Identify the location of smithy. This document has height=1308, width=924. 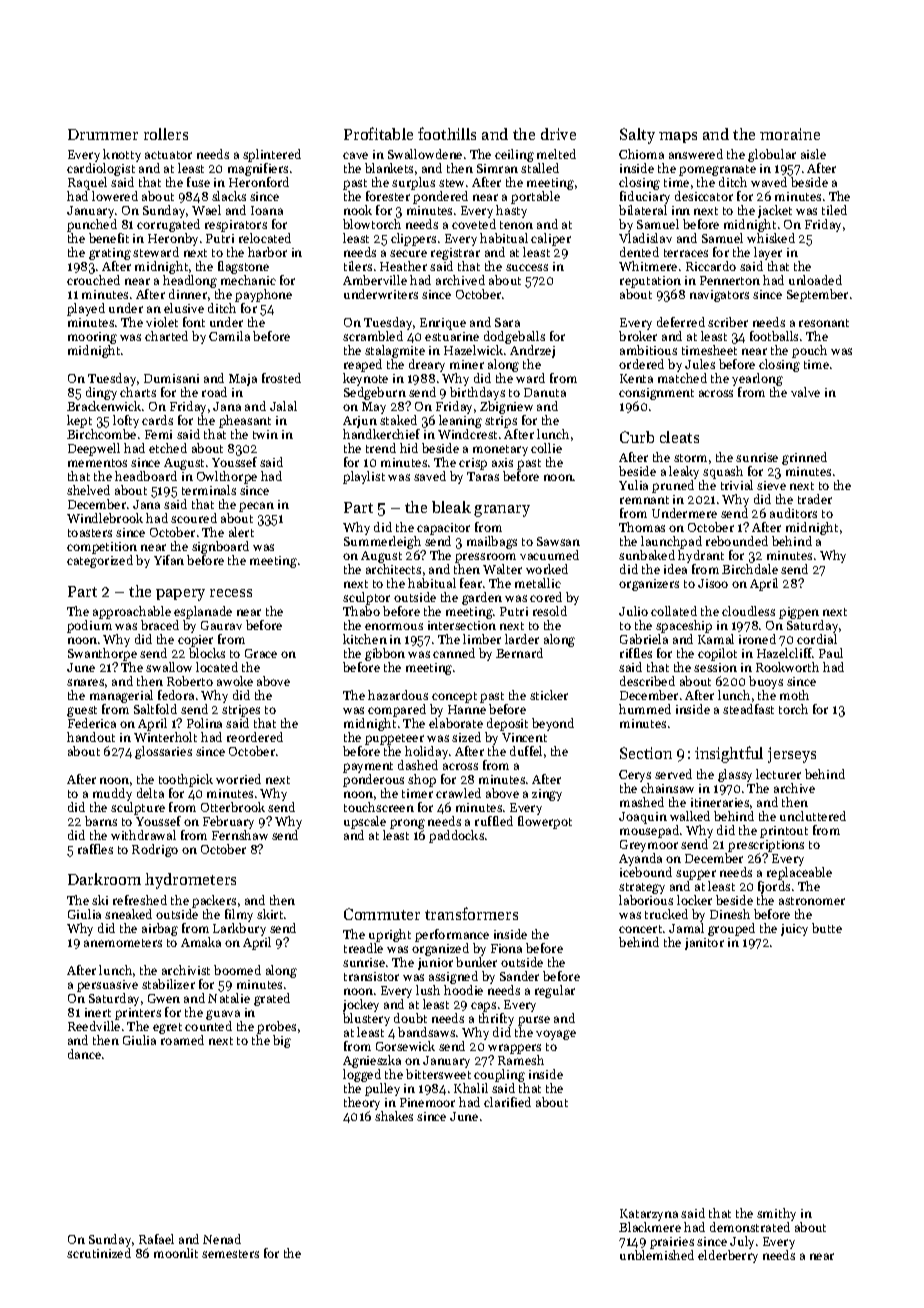
(776, 1214).
